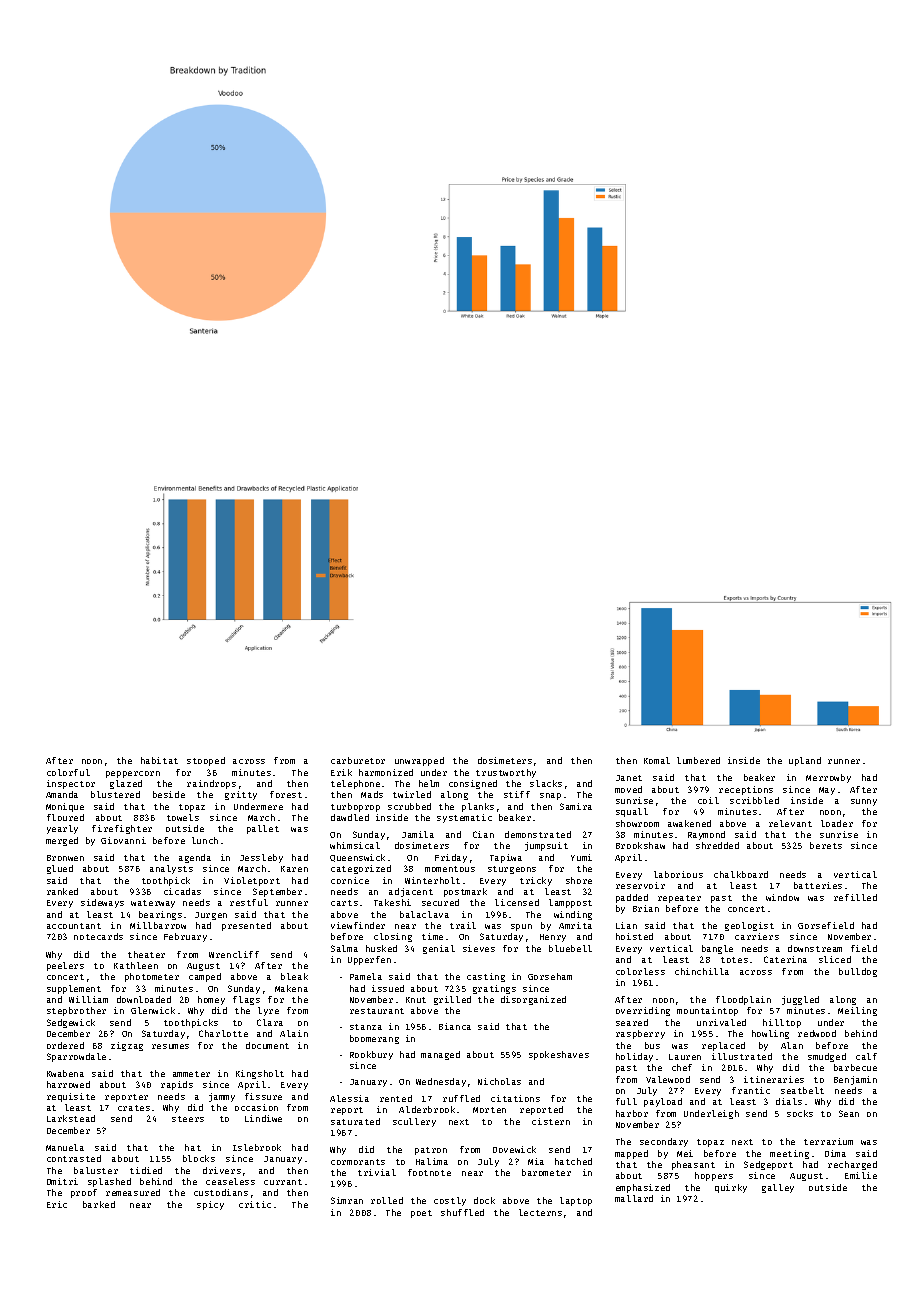  I want to click on barked, so click(99, 1204).
